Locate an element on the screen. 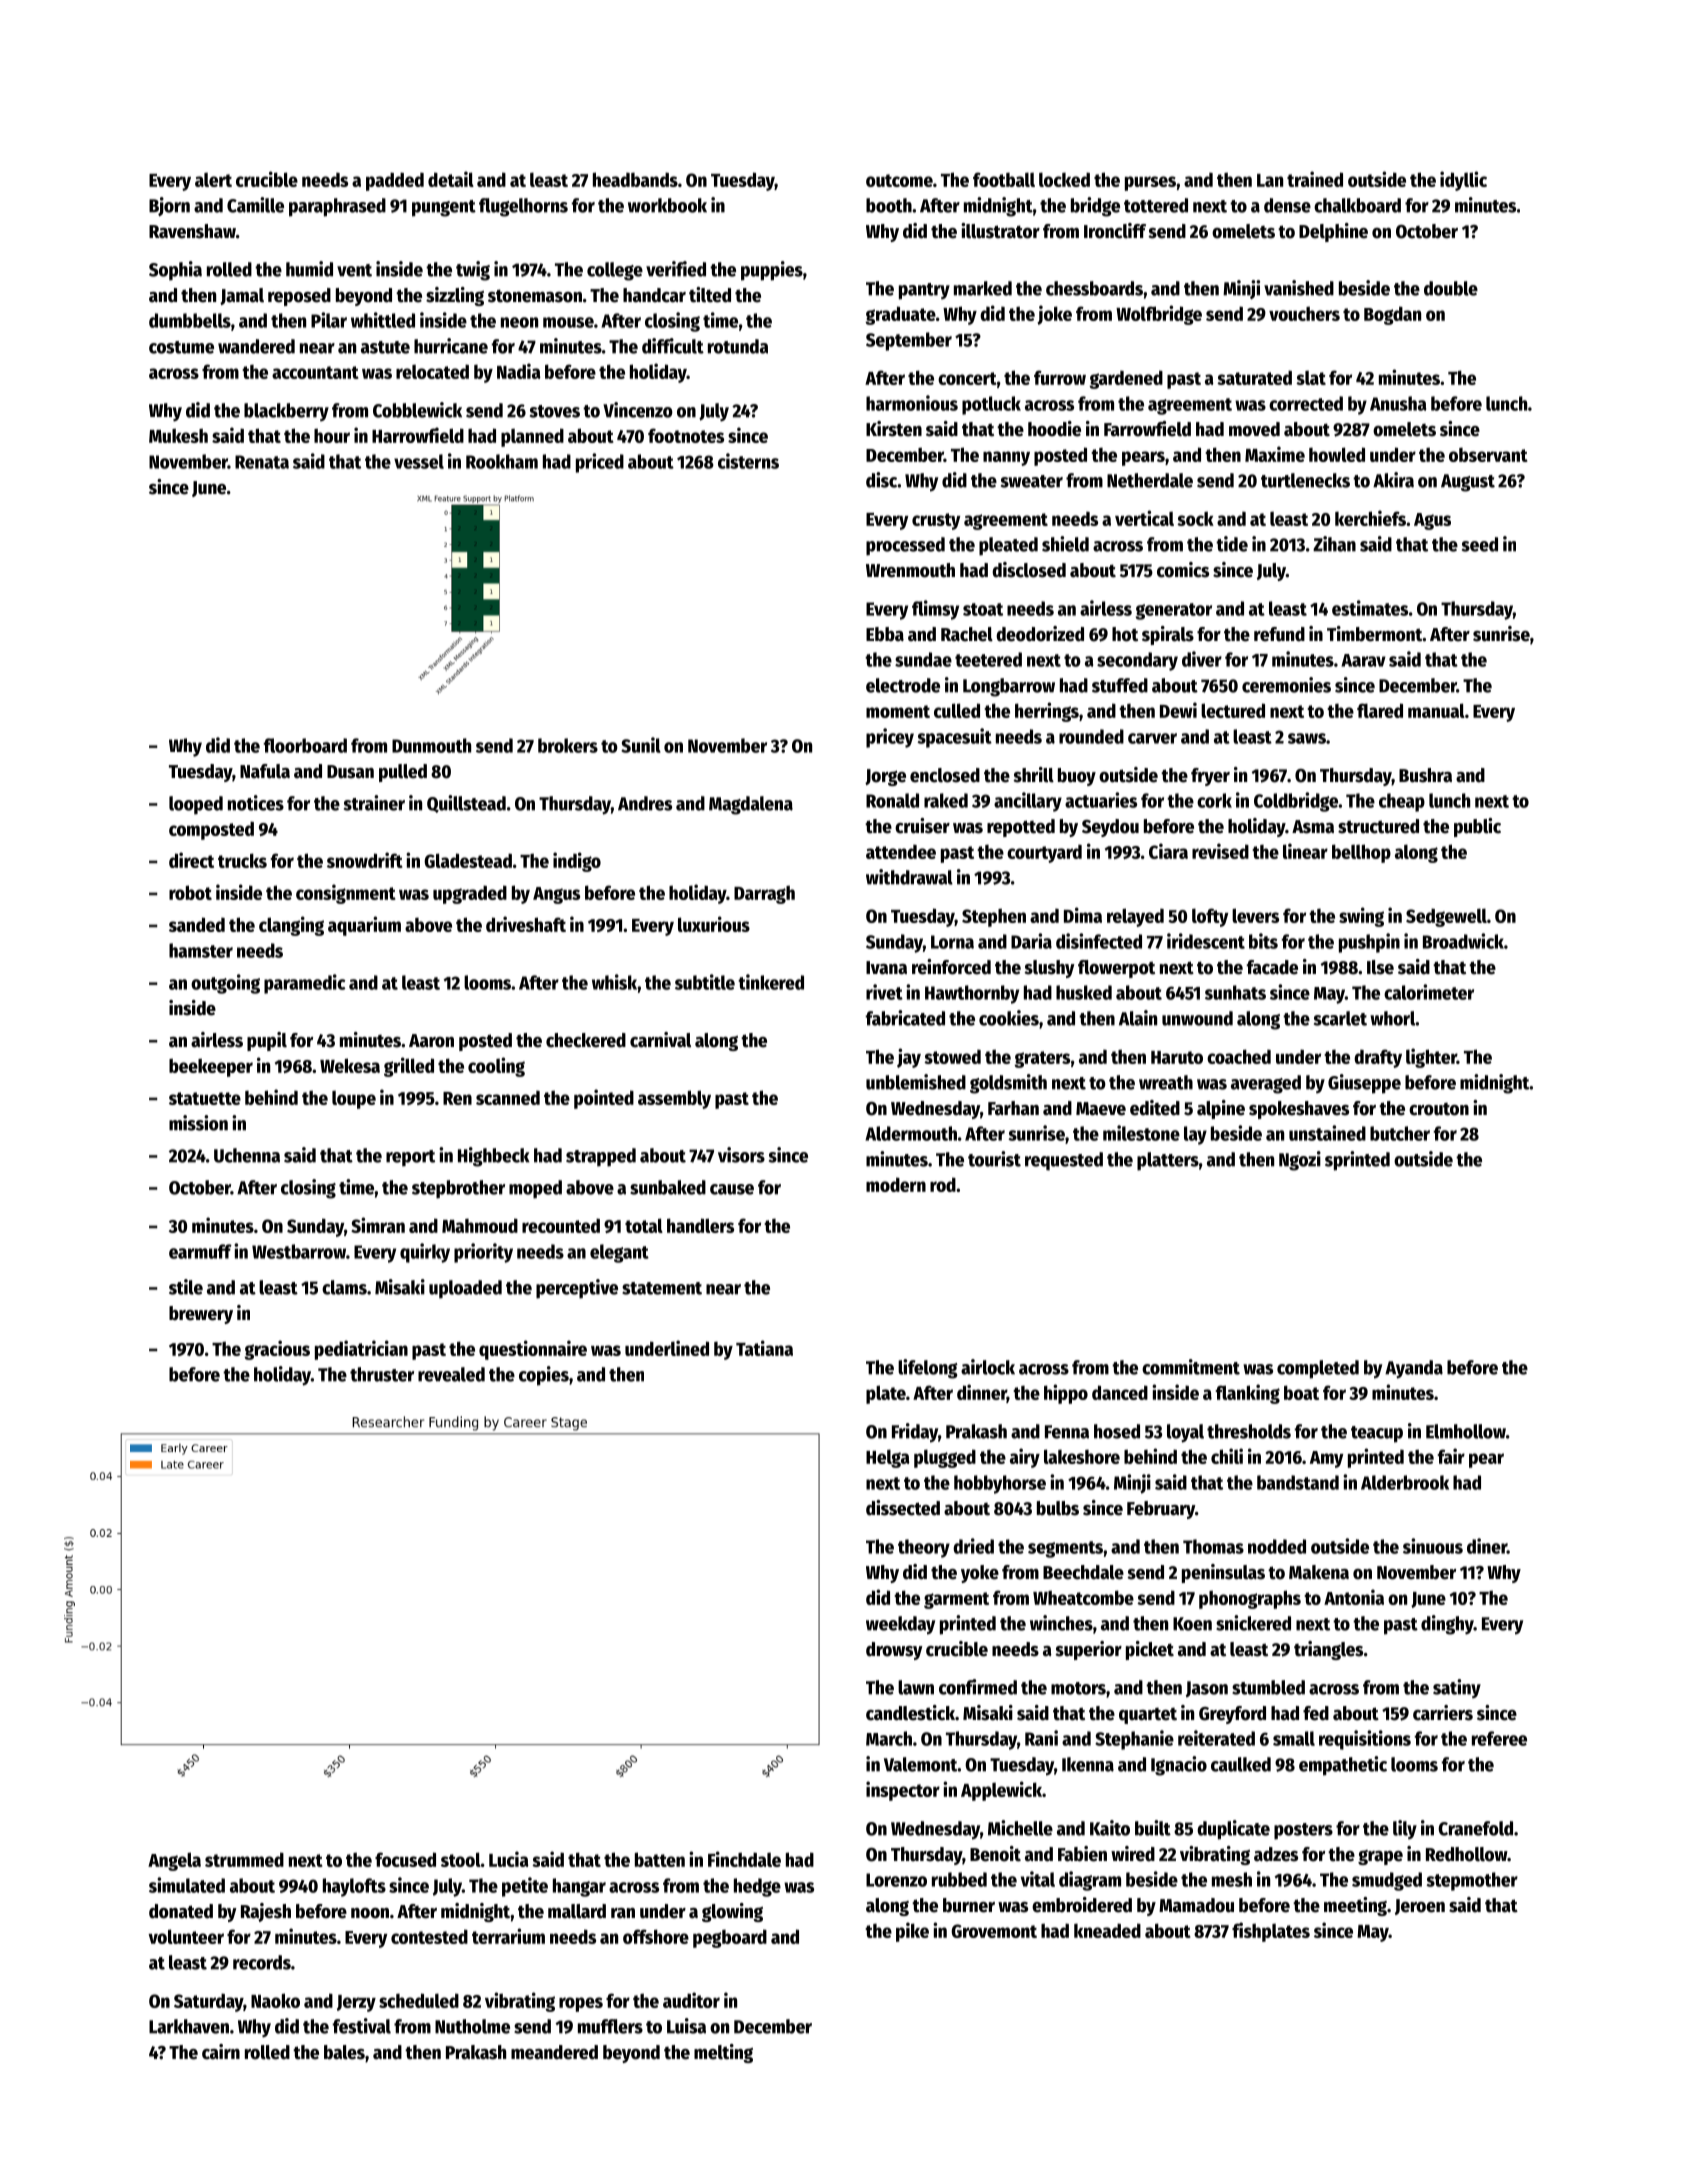  grilled is located at coordinates (409, 1067).
